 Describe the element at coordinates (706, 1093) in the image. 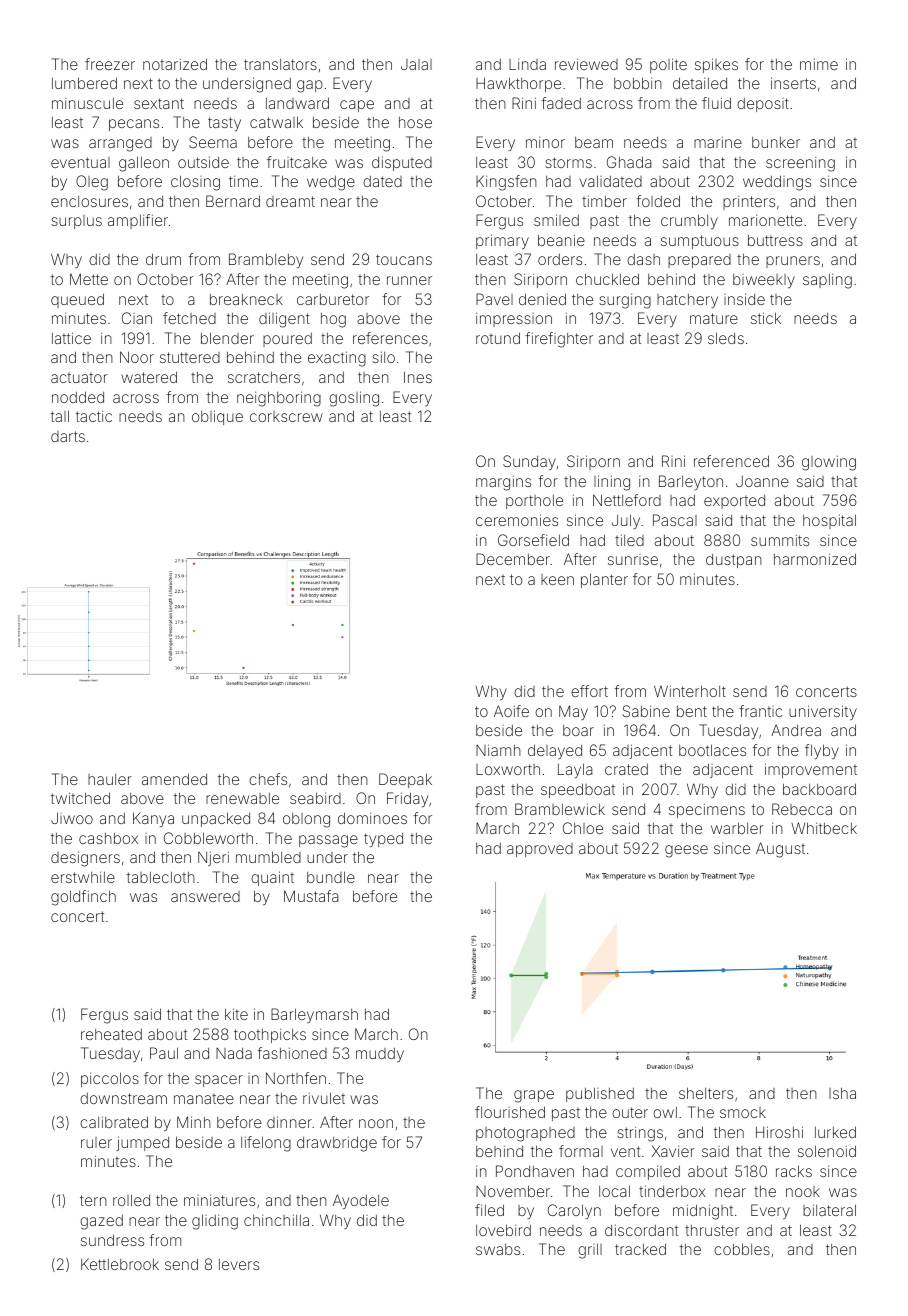

I see `shelters` at that location.
